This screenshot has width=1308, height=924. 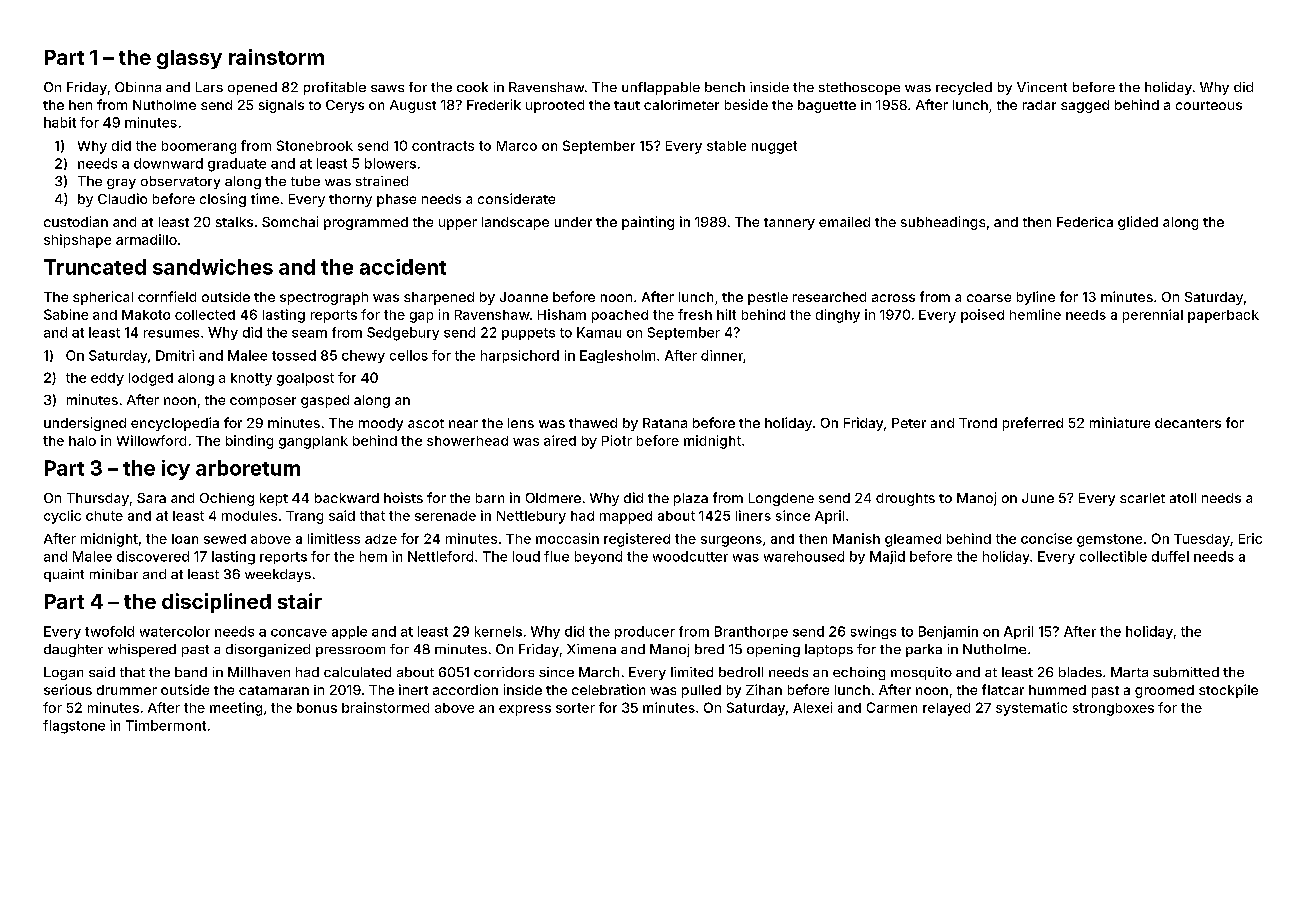 What do you see at coordinates (1142, 498) in the screenshot?
I see `scarlet` at bounding box center [1142, 498].
